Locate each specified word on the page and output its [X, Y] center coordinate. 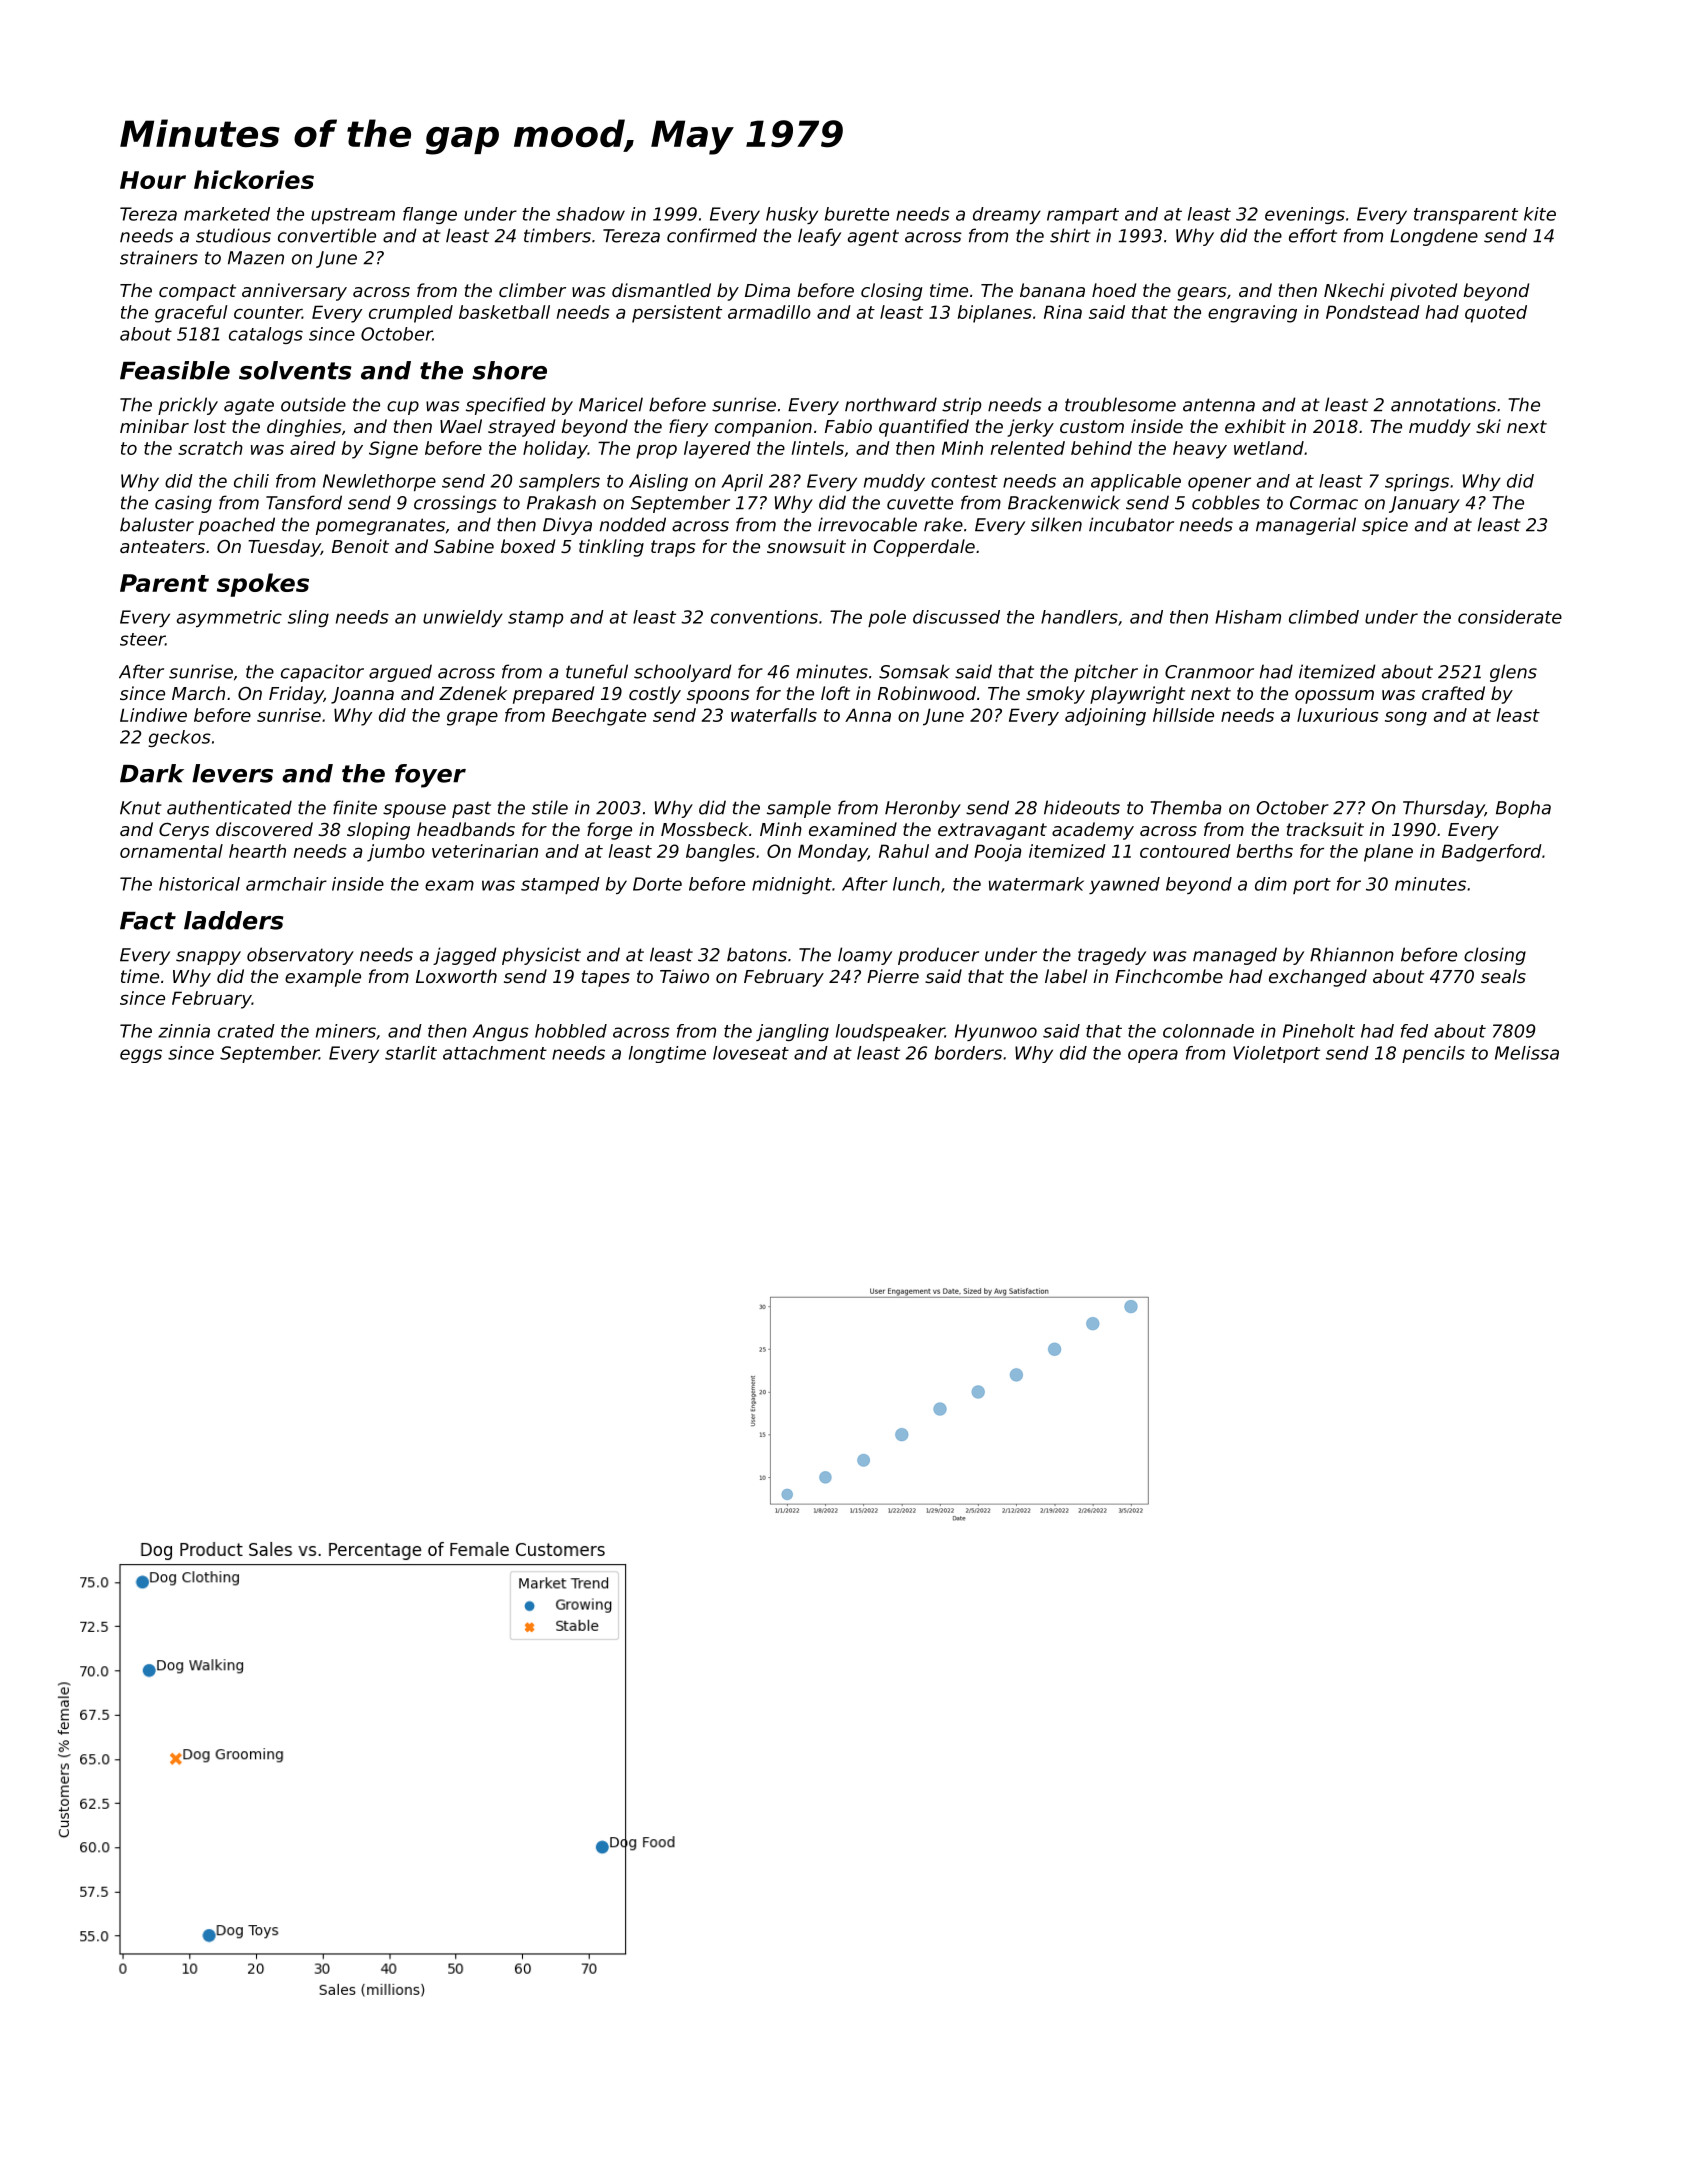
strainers [159, 257]
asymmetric [229, 618]
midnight [792, 885]
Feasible [175, 370]
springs [1417, 482]
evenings [1305, 215]
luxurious [1338, 715]
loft [835, 693]
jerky [1030, 428]
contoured [1185, 851]
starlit [411, 1053]
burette [857, 214]
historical [199, 884]
